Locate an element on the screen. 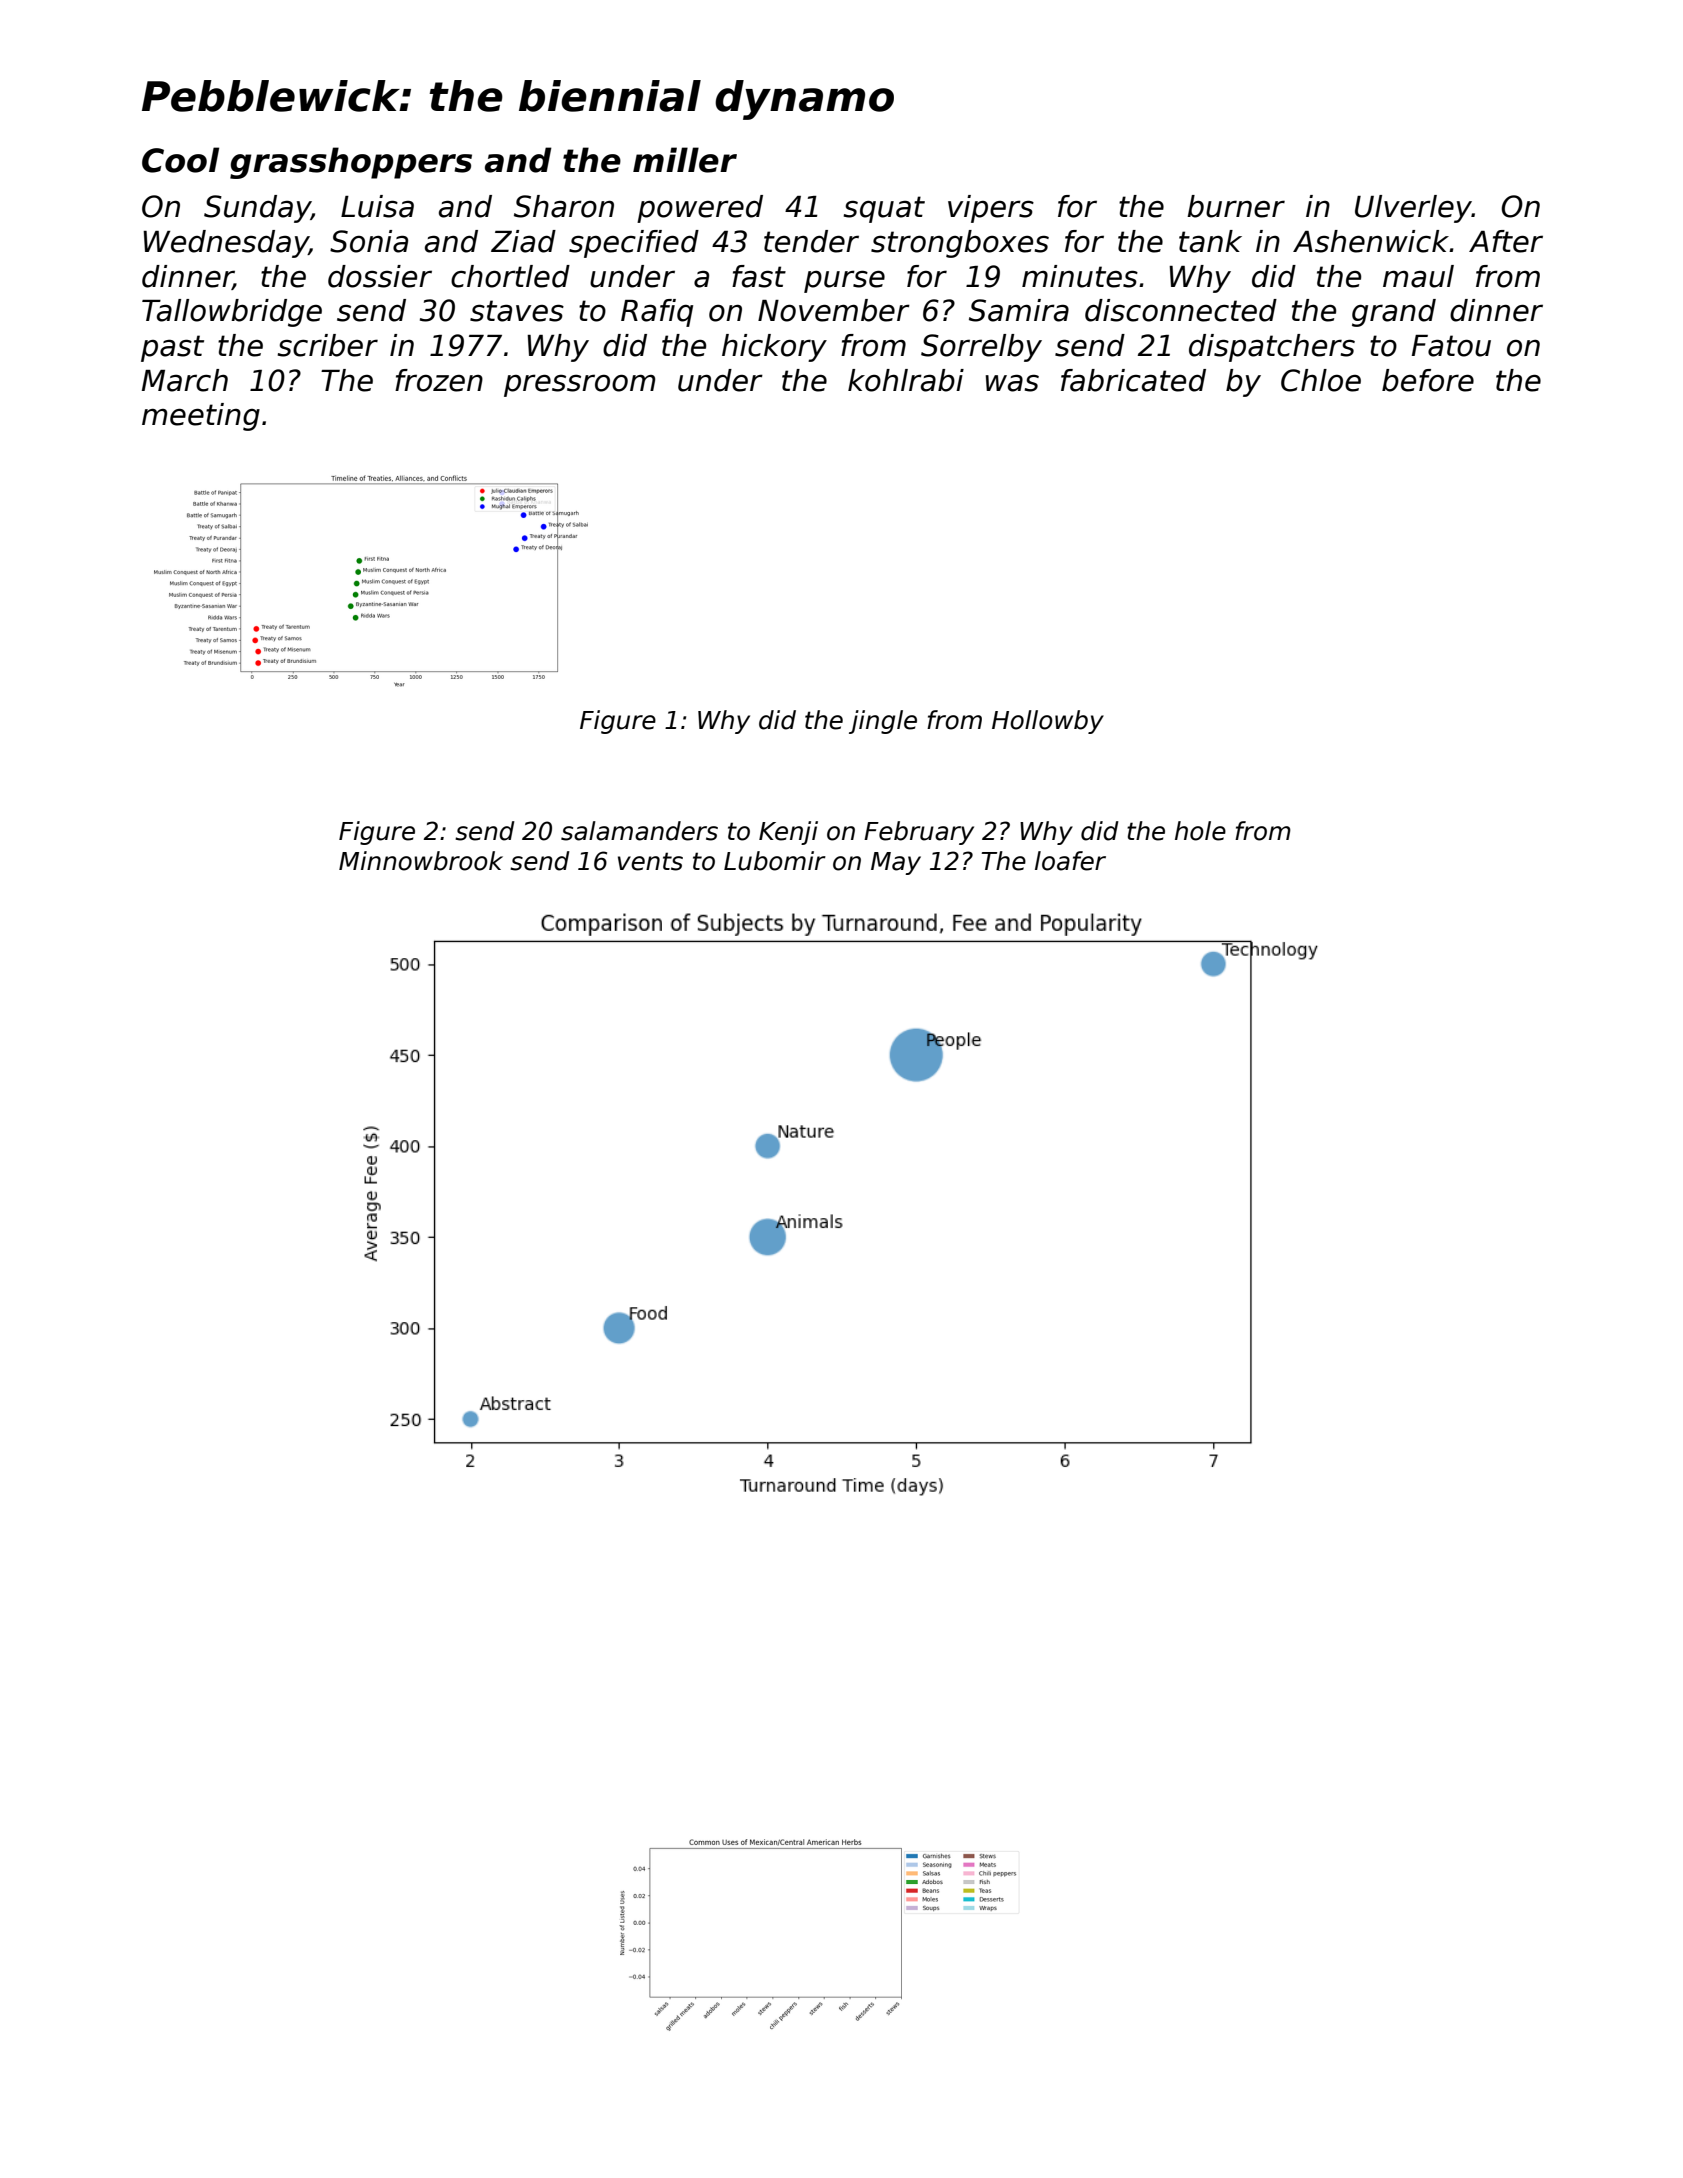 Image resolution: width=1683 pixels, height=2178 pixels. Cool is located at coordinates (180, 160).
